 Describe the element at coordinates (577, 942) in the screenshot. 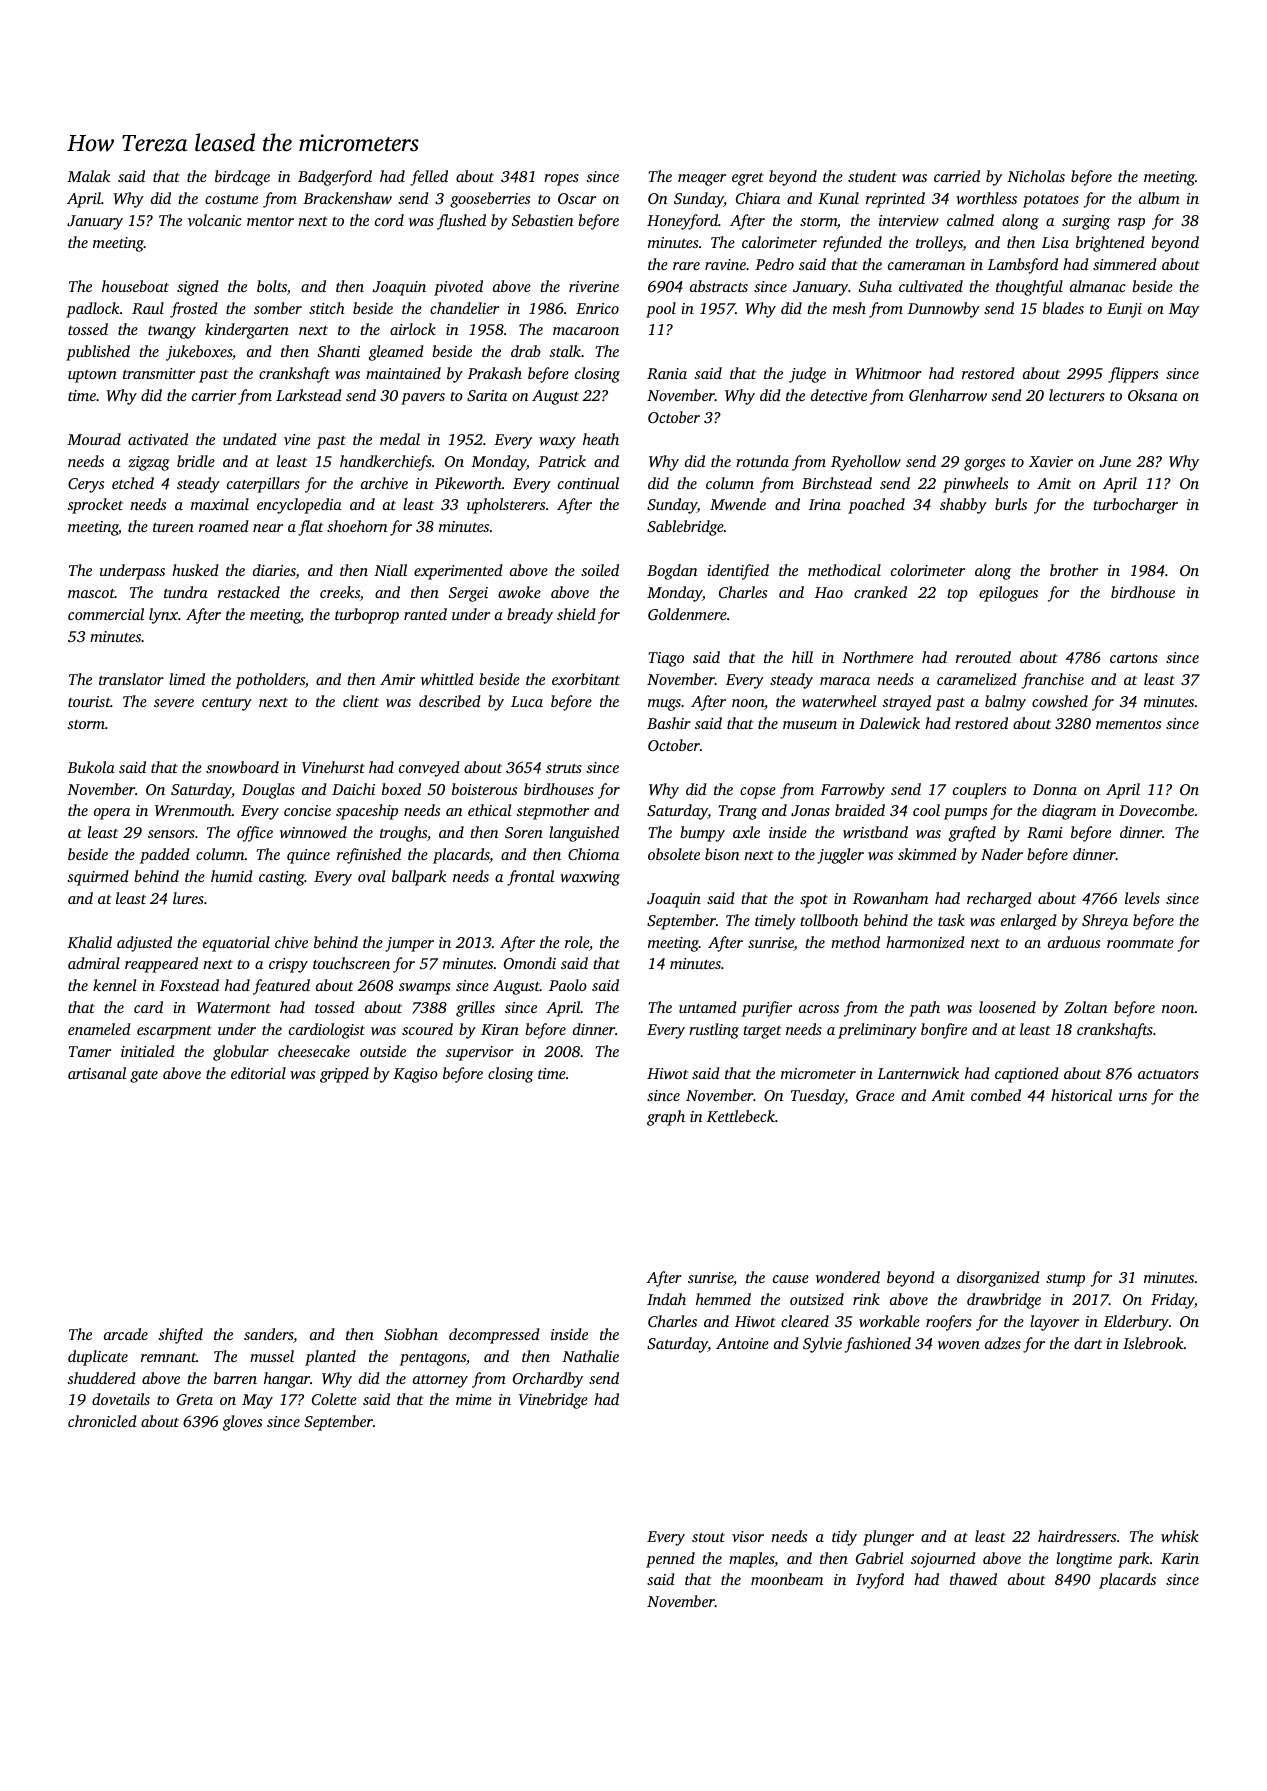

I see `role` at that location.
